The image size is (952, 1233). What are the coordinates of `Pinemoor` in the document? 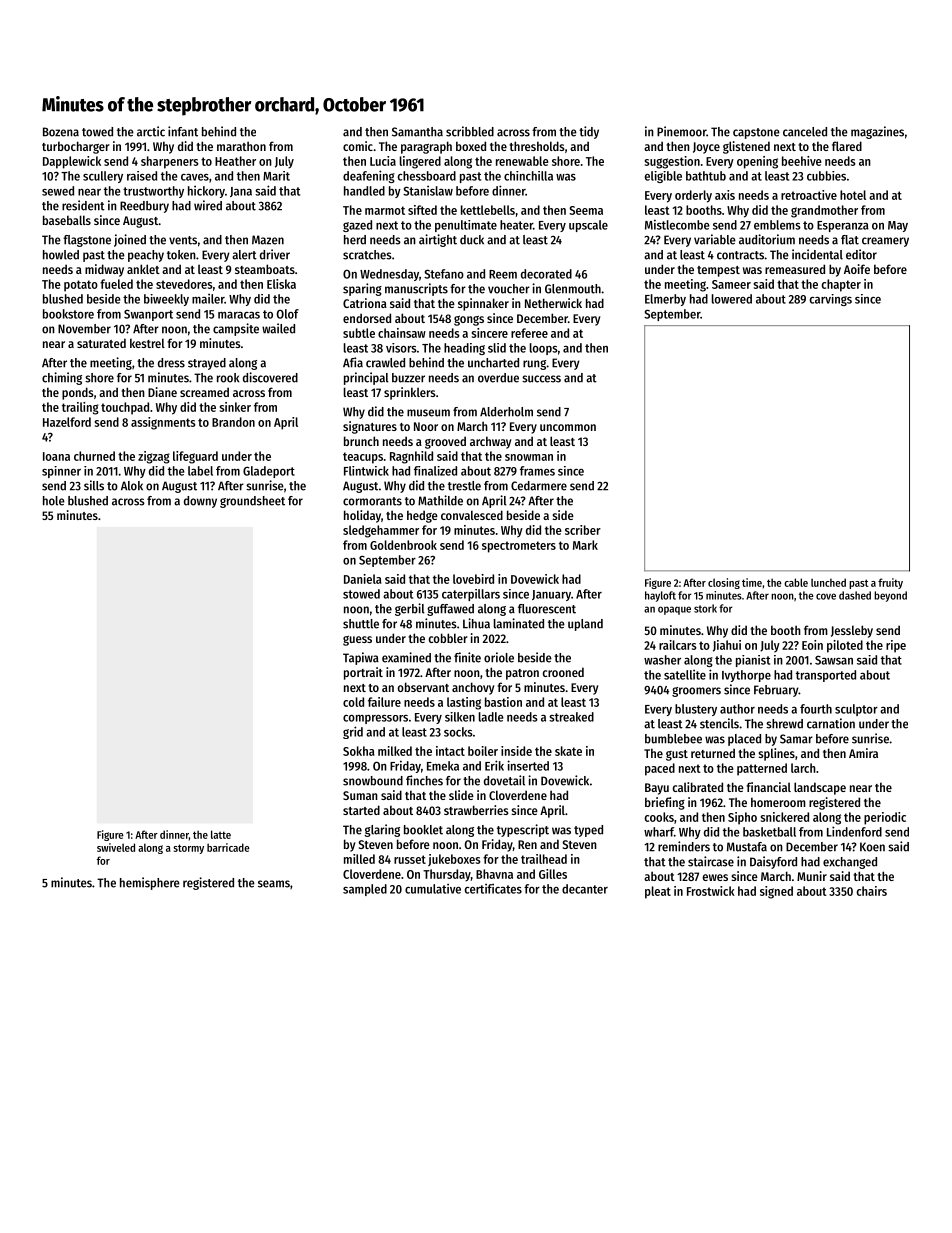 It's located at (681, 131).
